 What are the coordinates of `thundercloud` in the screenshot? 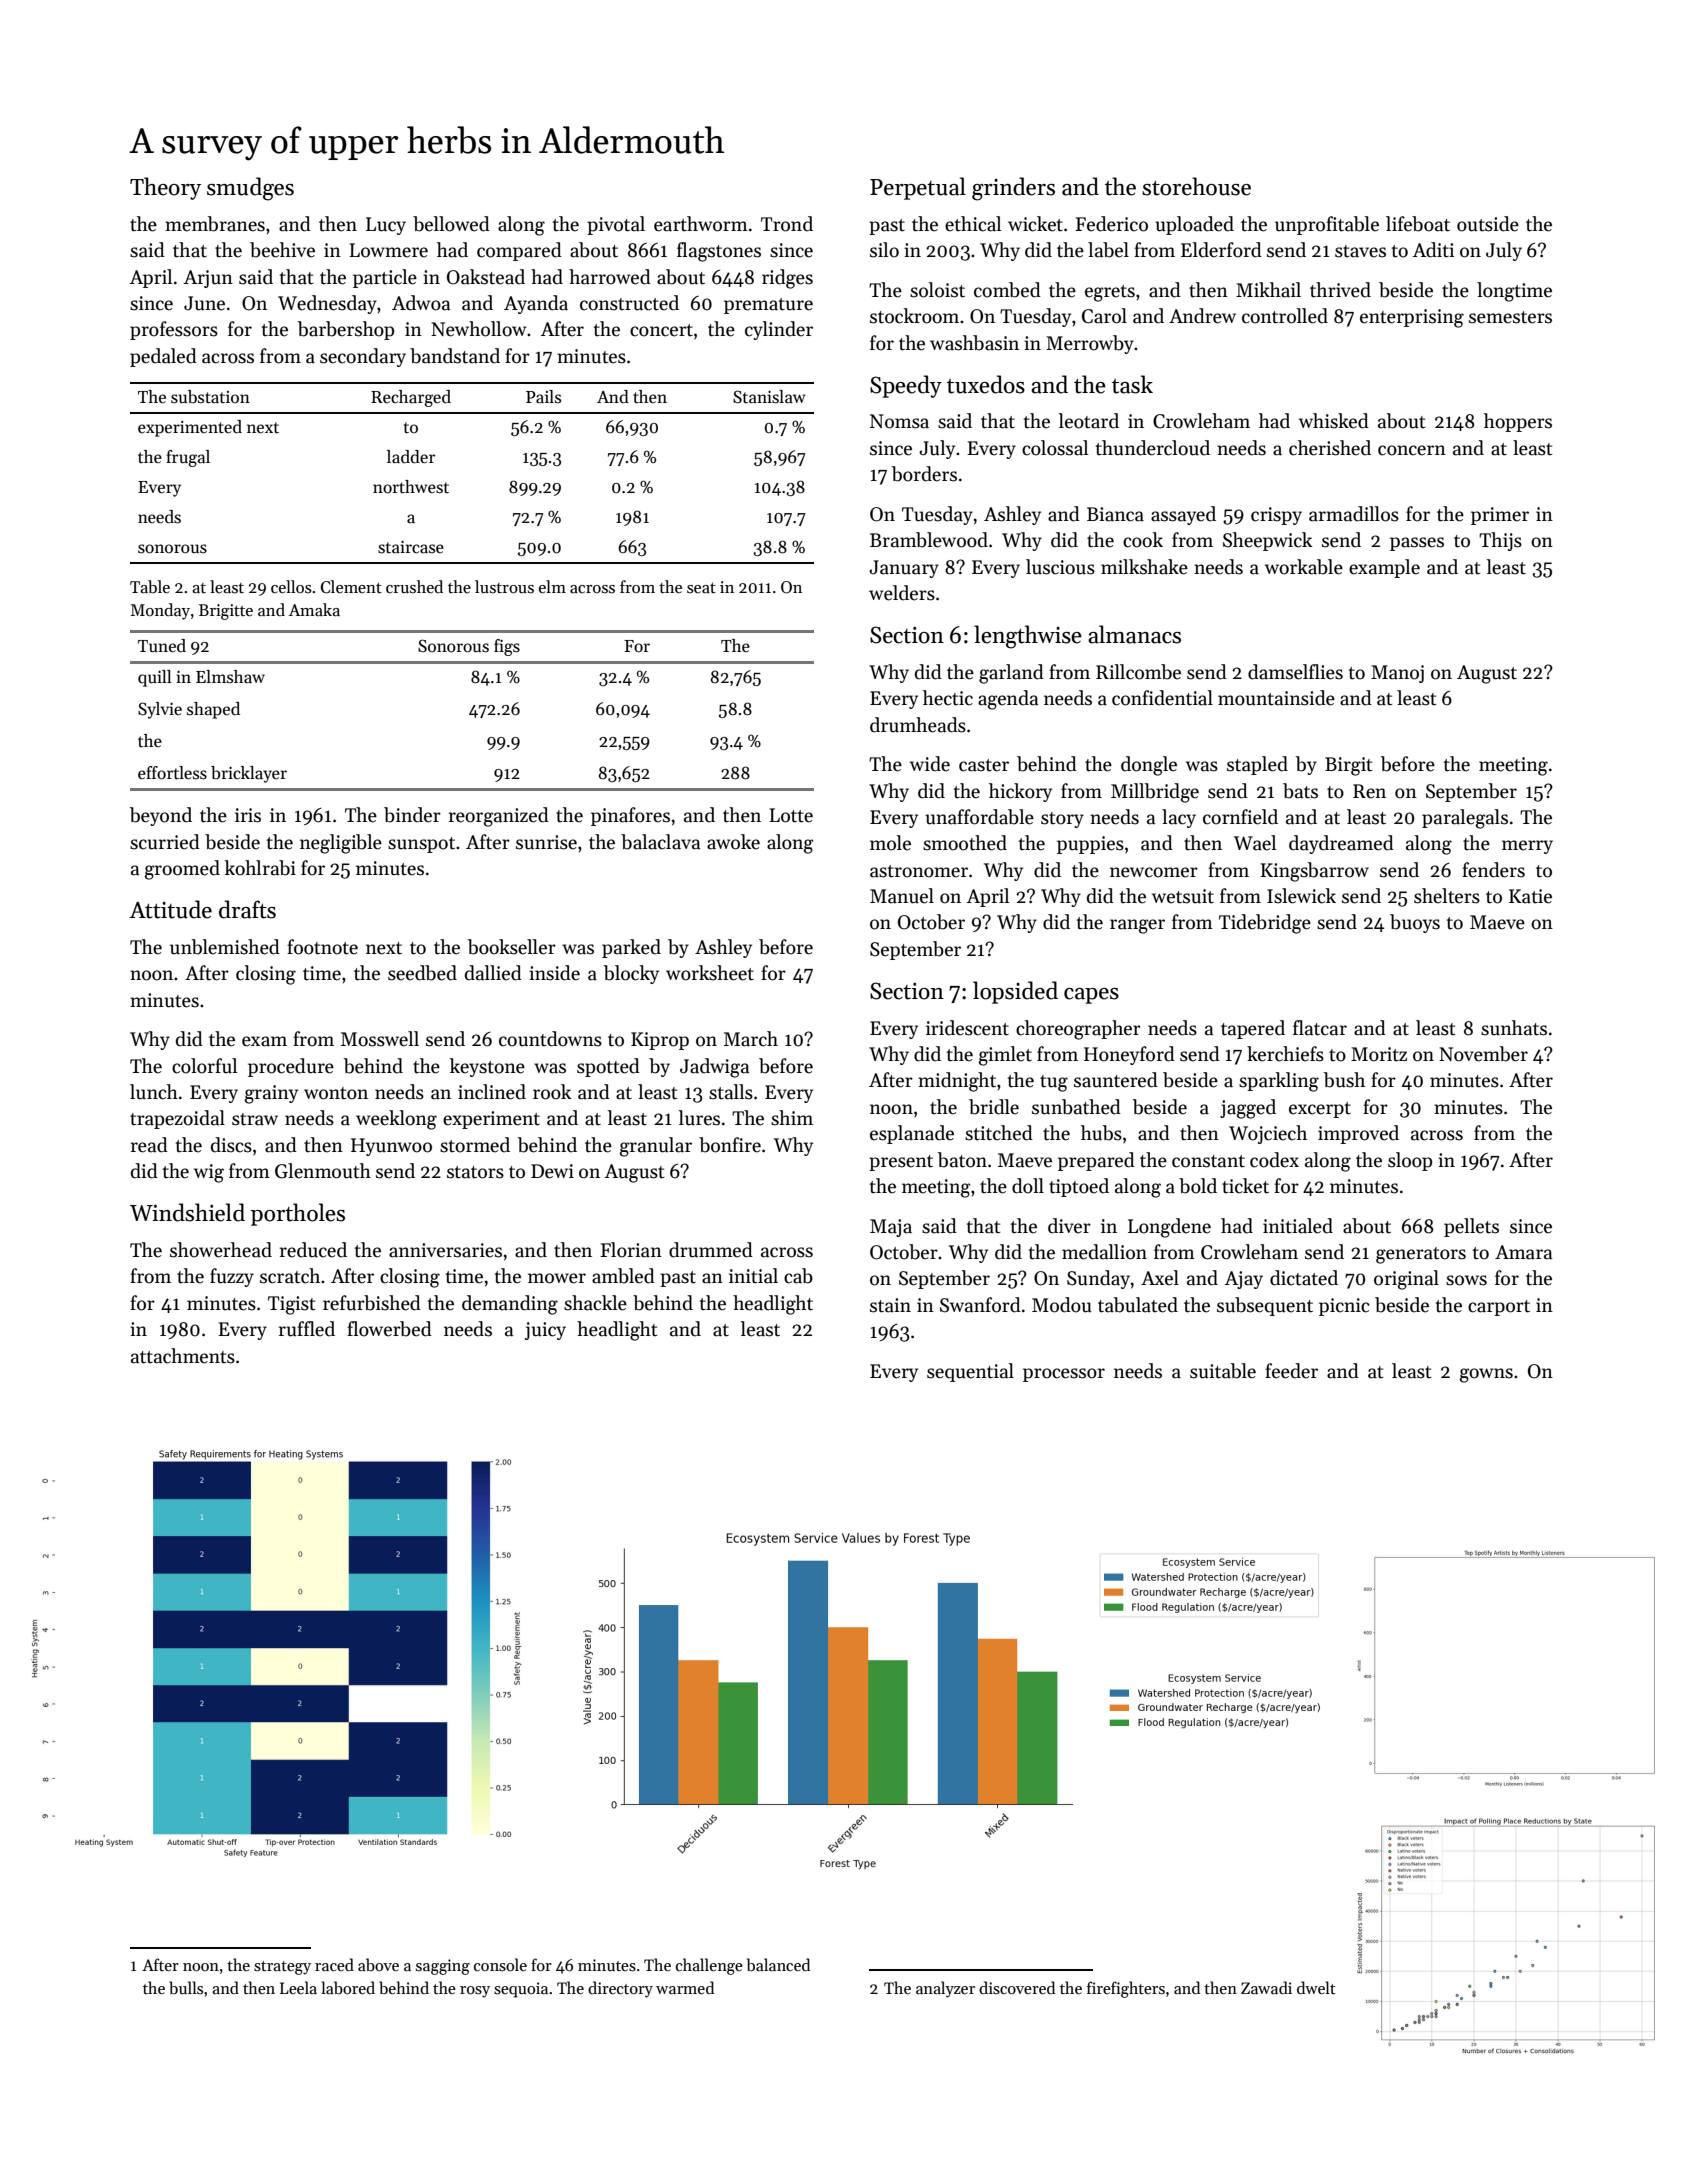 It's located at (1153, 448).
